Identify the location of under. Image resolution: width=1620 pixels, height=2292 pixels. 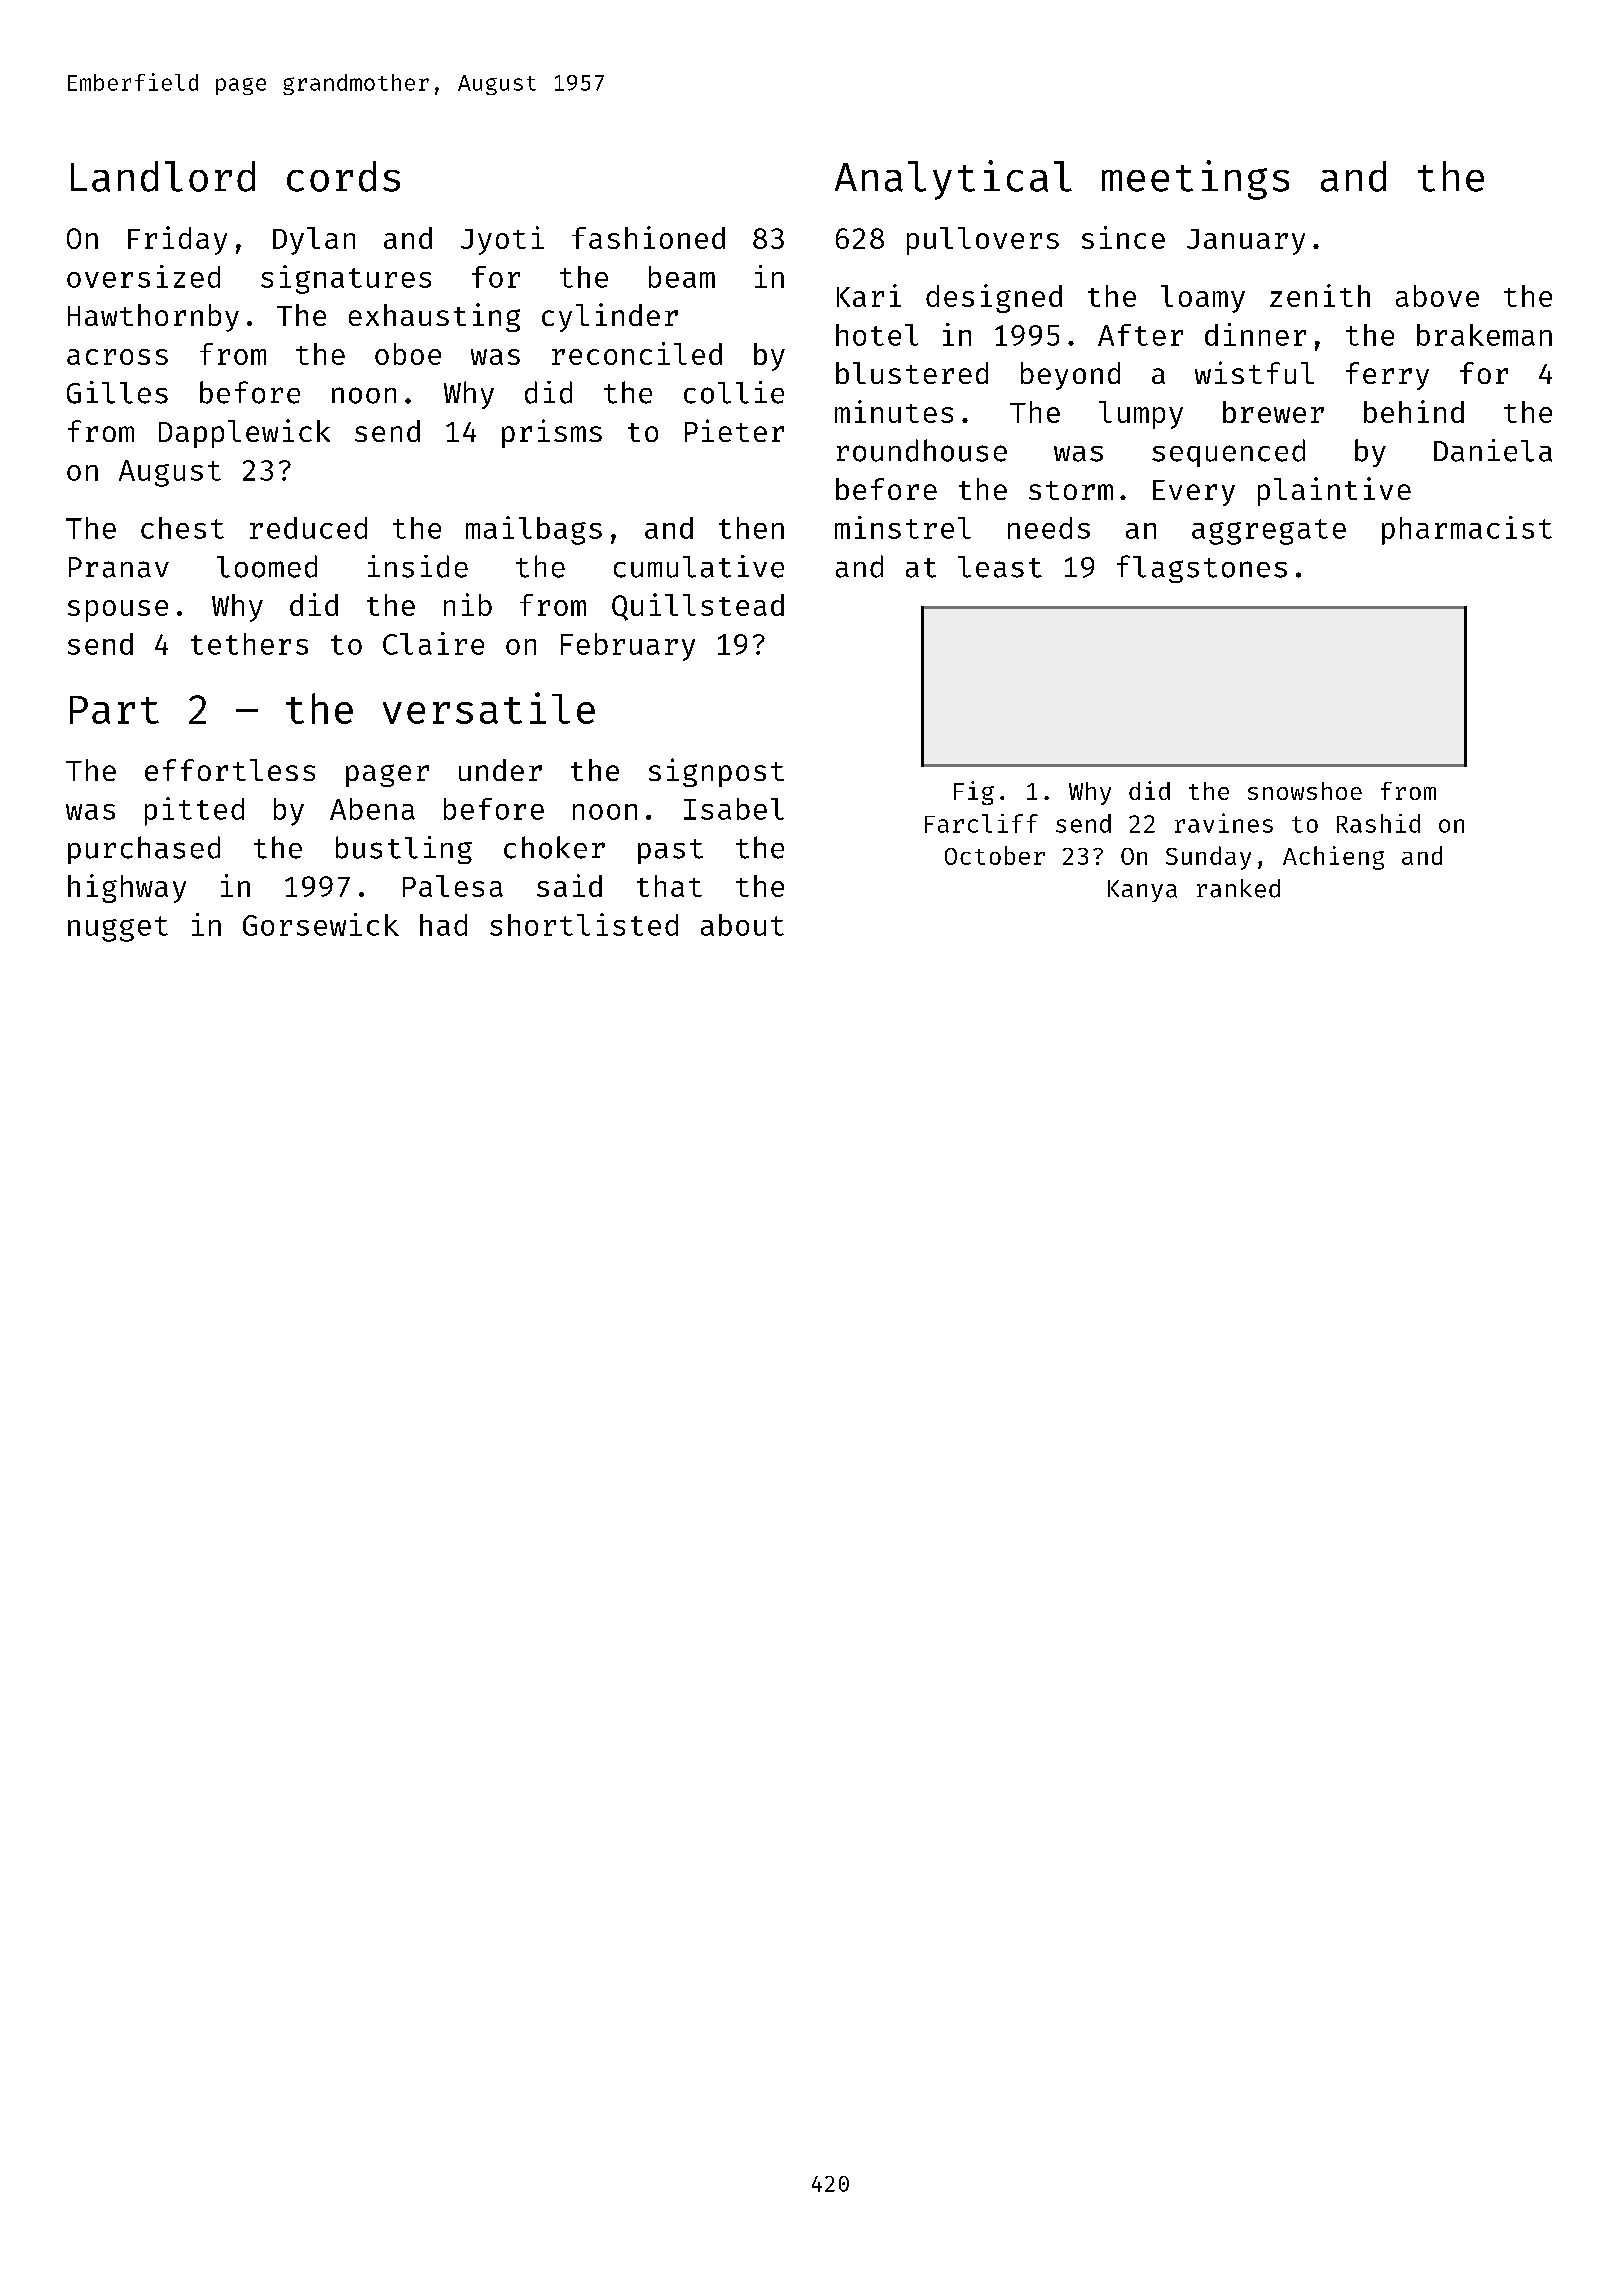
(500, 770).
